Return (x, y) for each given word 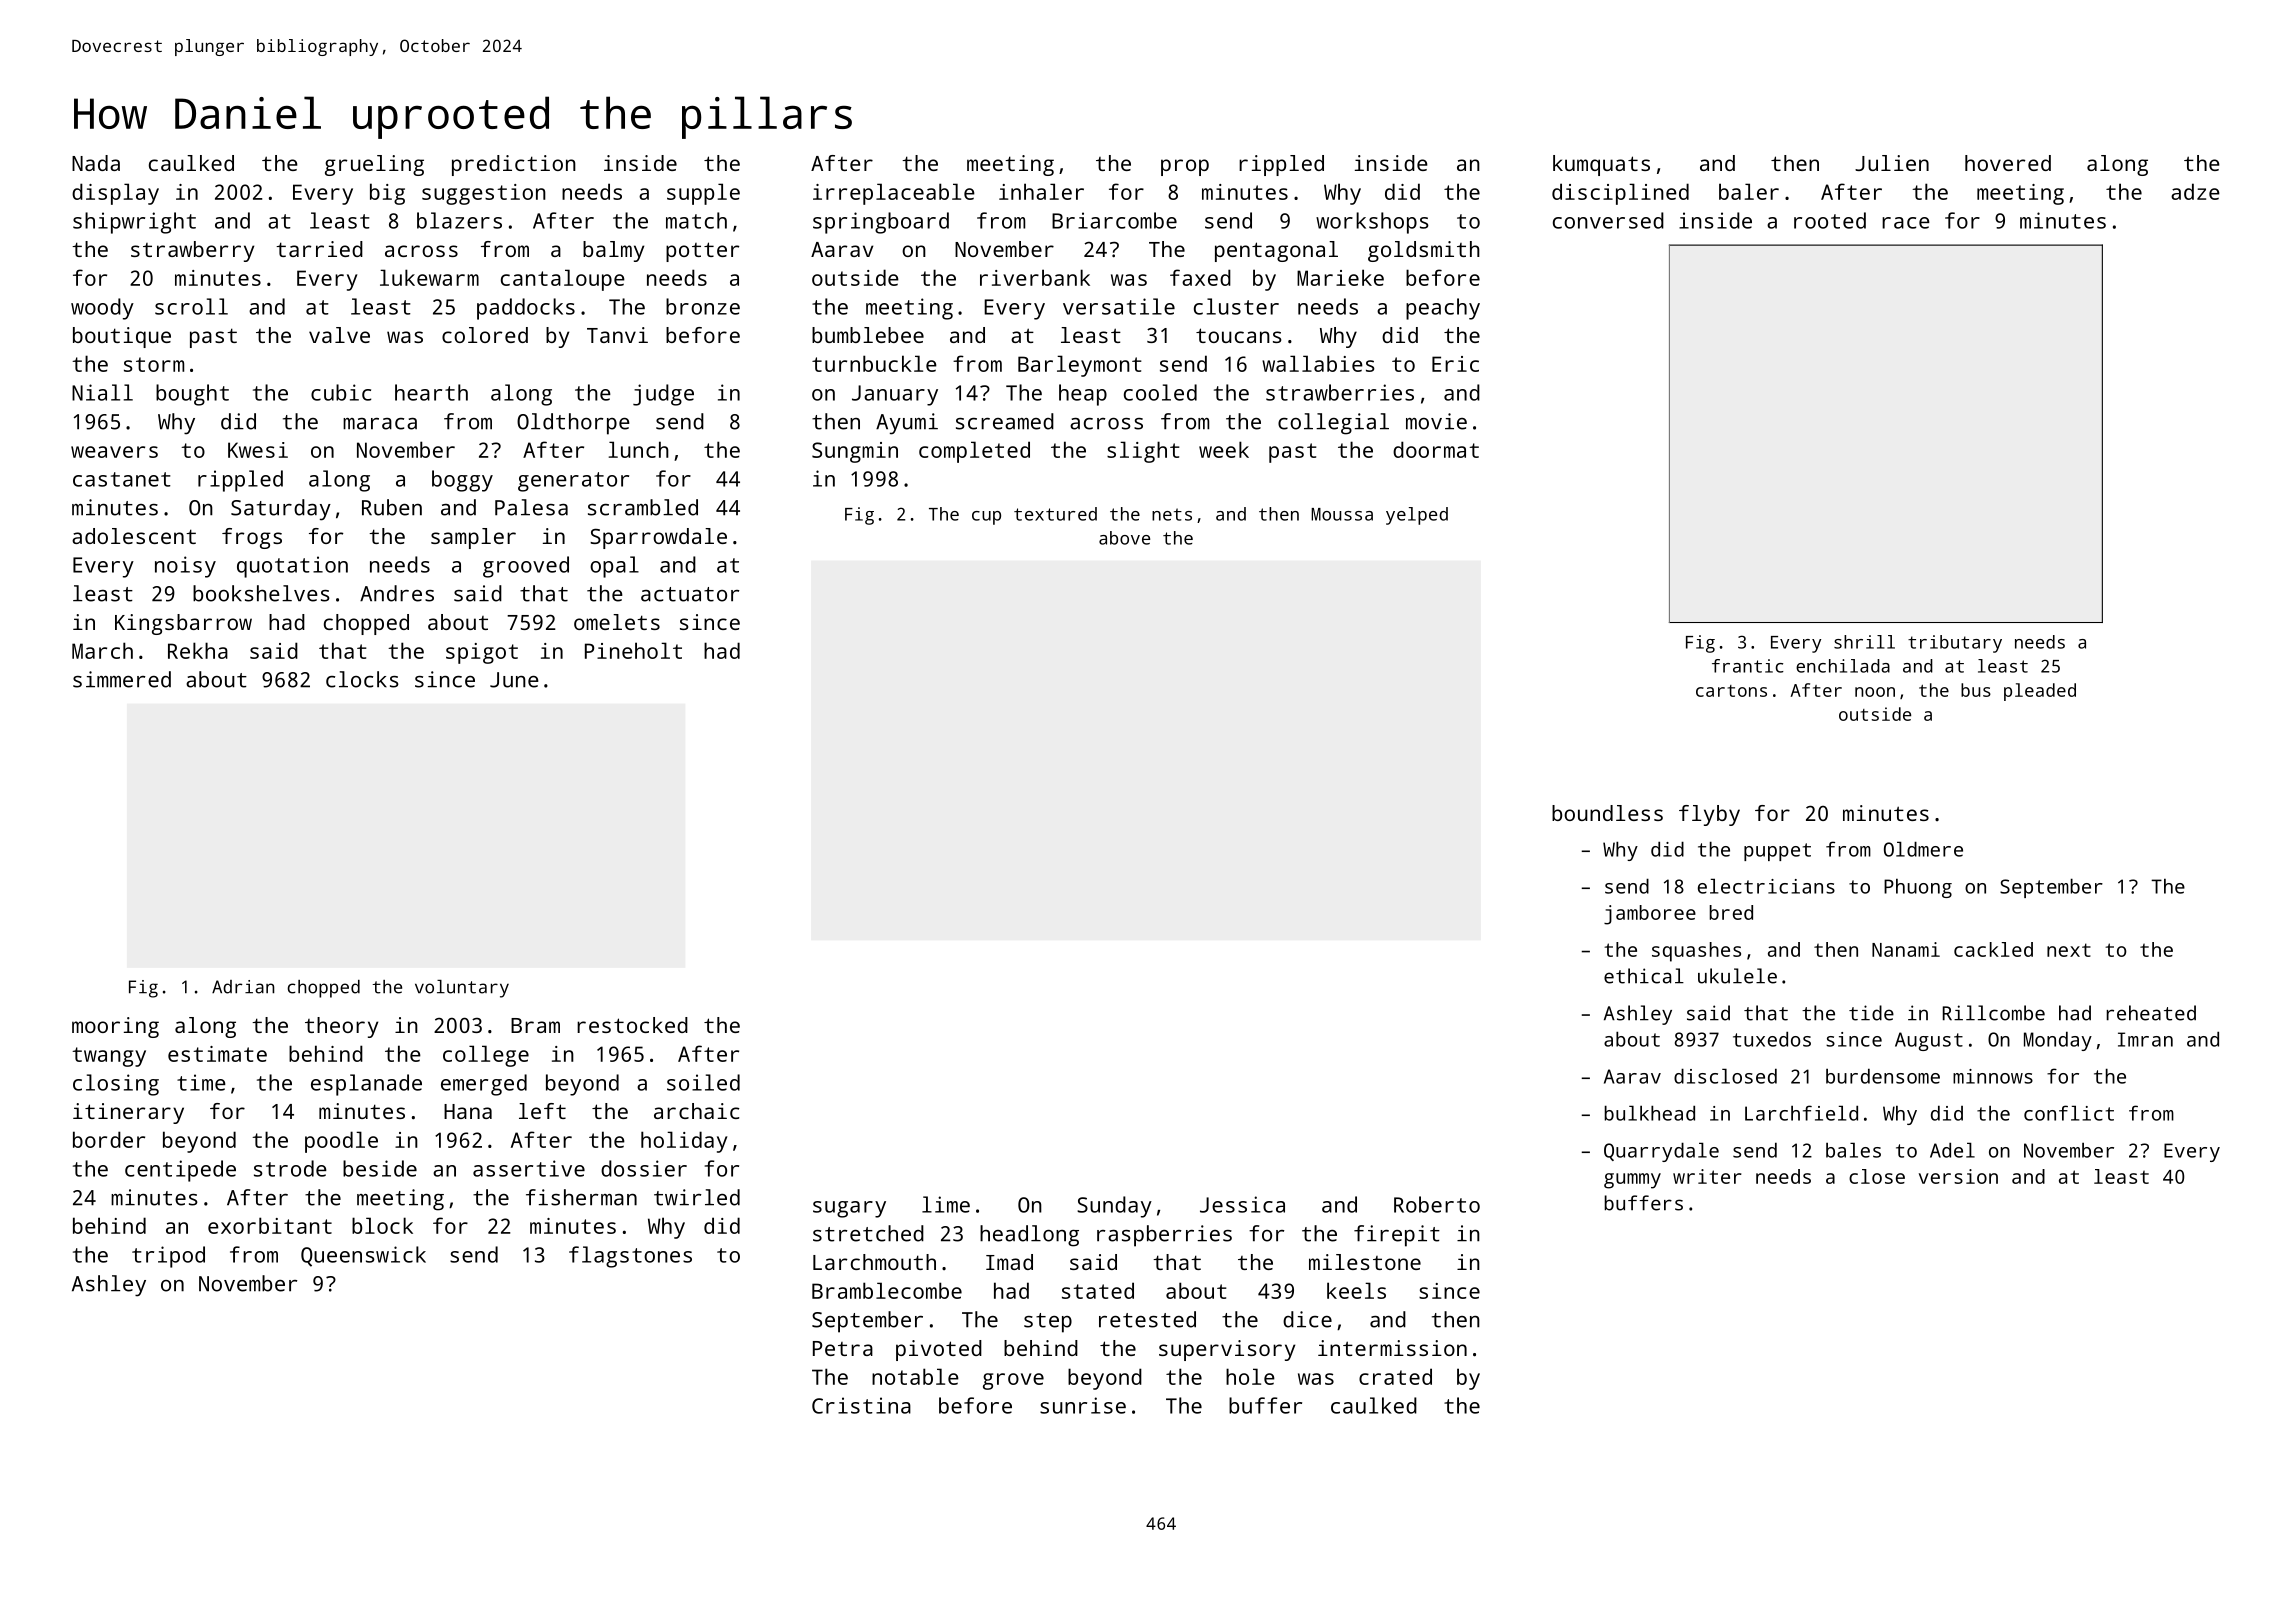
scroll (191, 306)
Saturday (281, 510)
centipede (180, 1171)
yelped (1417, 516)
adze (2195, 191)
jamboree (1650, 915)
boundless (1607, 813)
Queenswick (363, 1256)
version (1958, 1176)
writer (1707, 1176)
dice (1307, 1319)
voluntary (462, 989)
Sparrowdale (658, 538)
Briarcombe (1114, 220)
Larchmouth (874, 1262)
